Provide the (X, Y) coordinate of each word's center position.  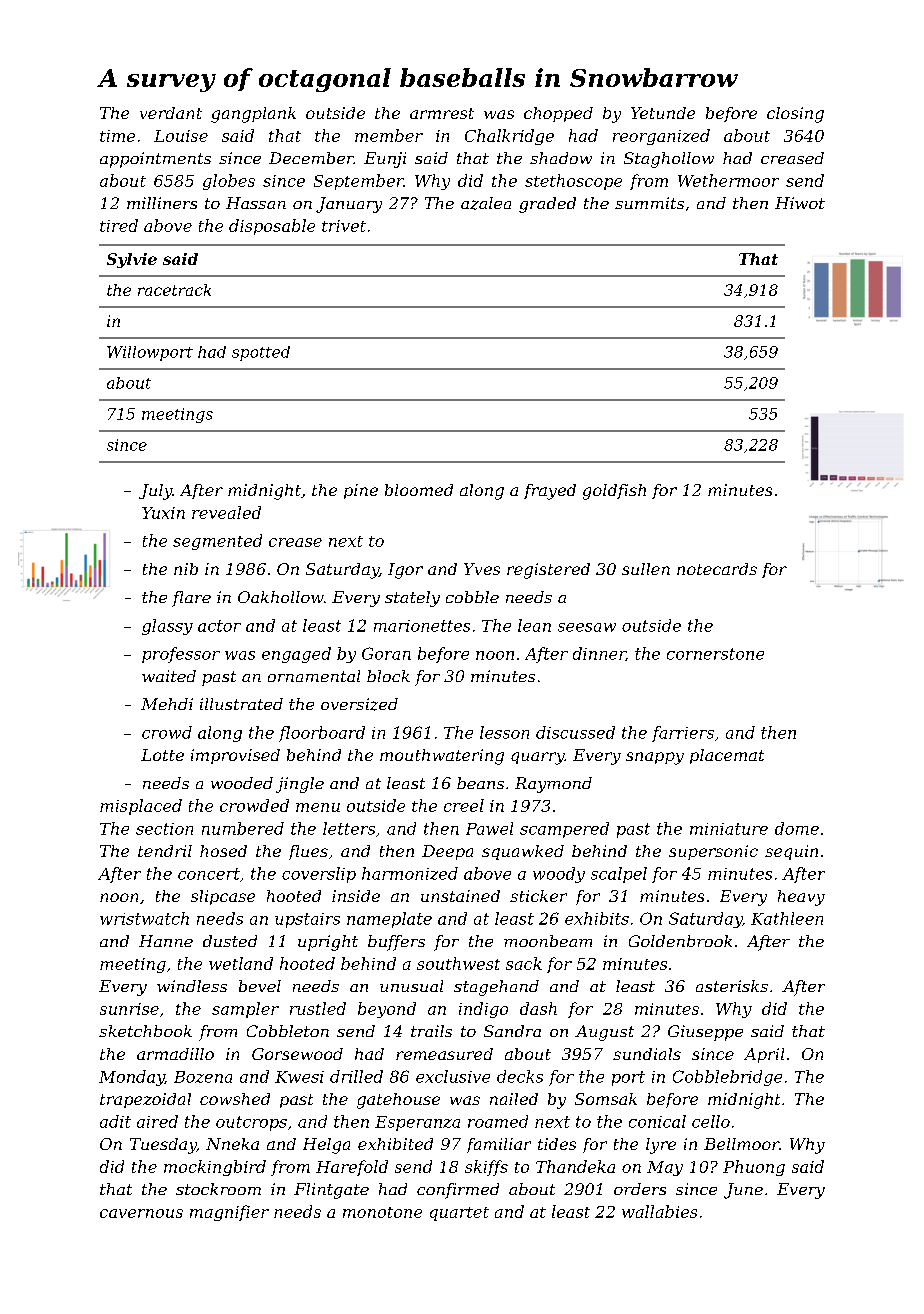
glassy (167, 627)
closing (795, 115)
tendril (165, 851)
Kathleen (787, 918)
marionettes (422, 626)
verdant (171, 113)
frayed (550, 492)
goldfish (614, 492)
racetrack (174, 290)
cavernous (141, 1213)
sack (524, 963)
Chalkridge (509, 137)
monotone (382, 1212)
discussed (575, 732)
